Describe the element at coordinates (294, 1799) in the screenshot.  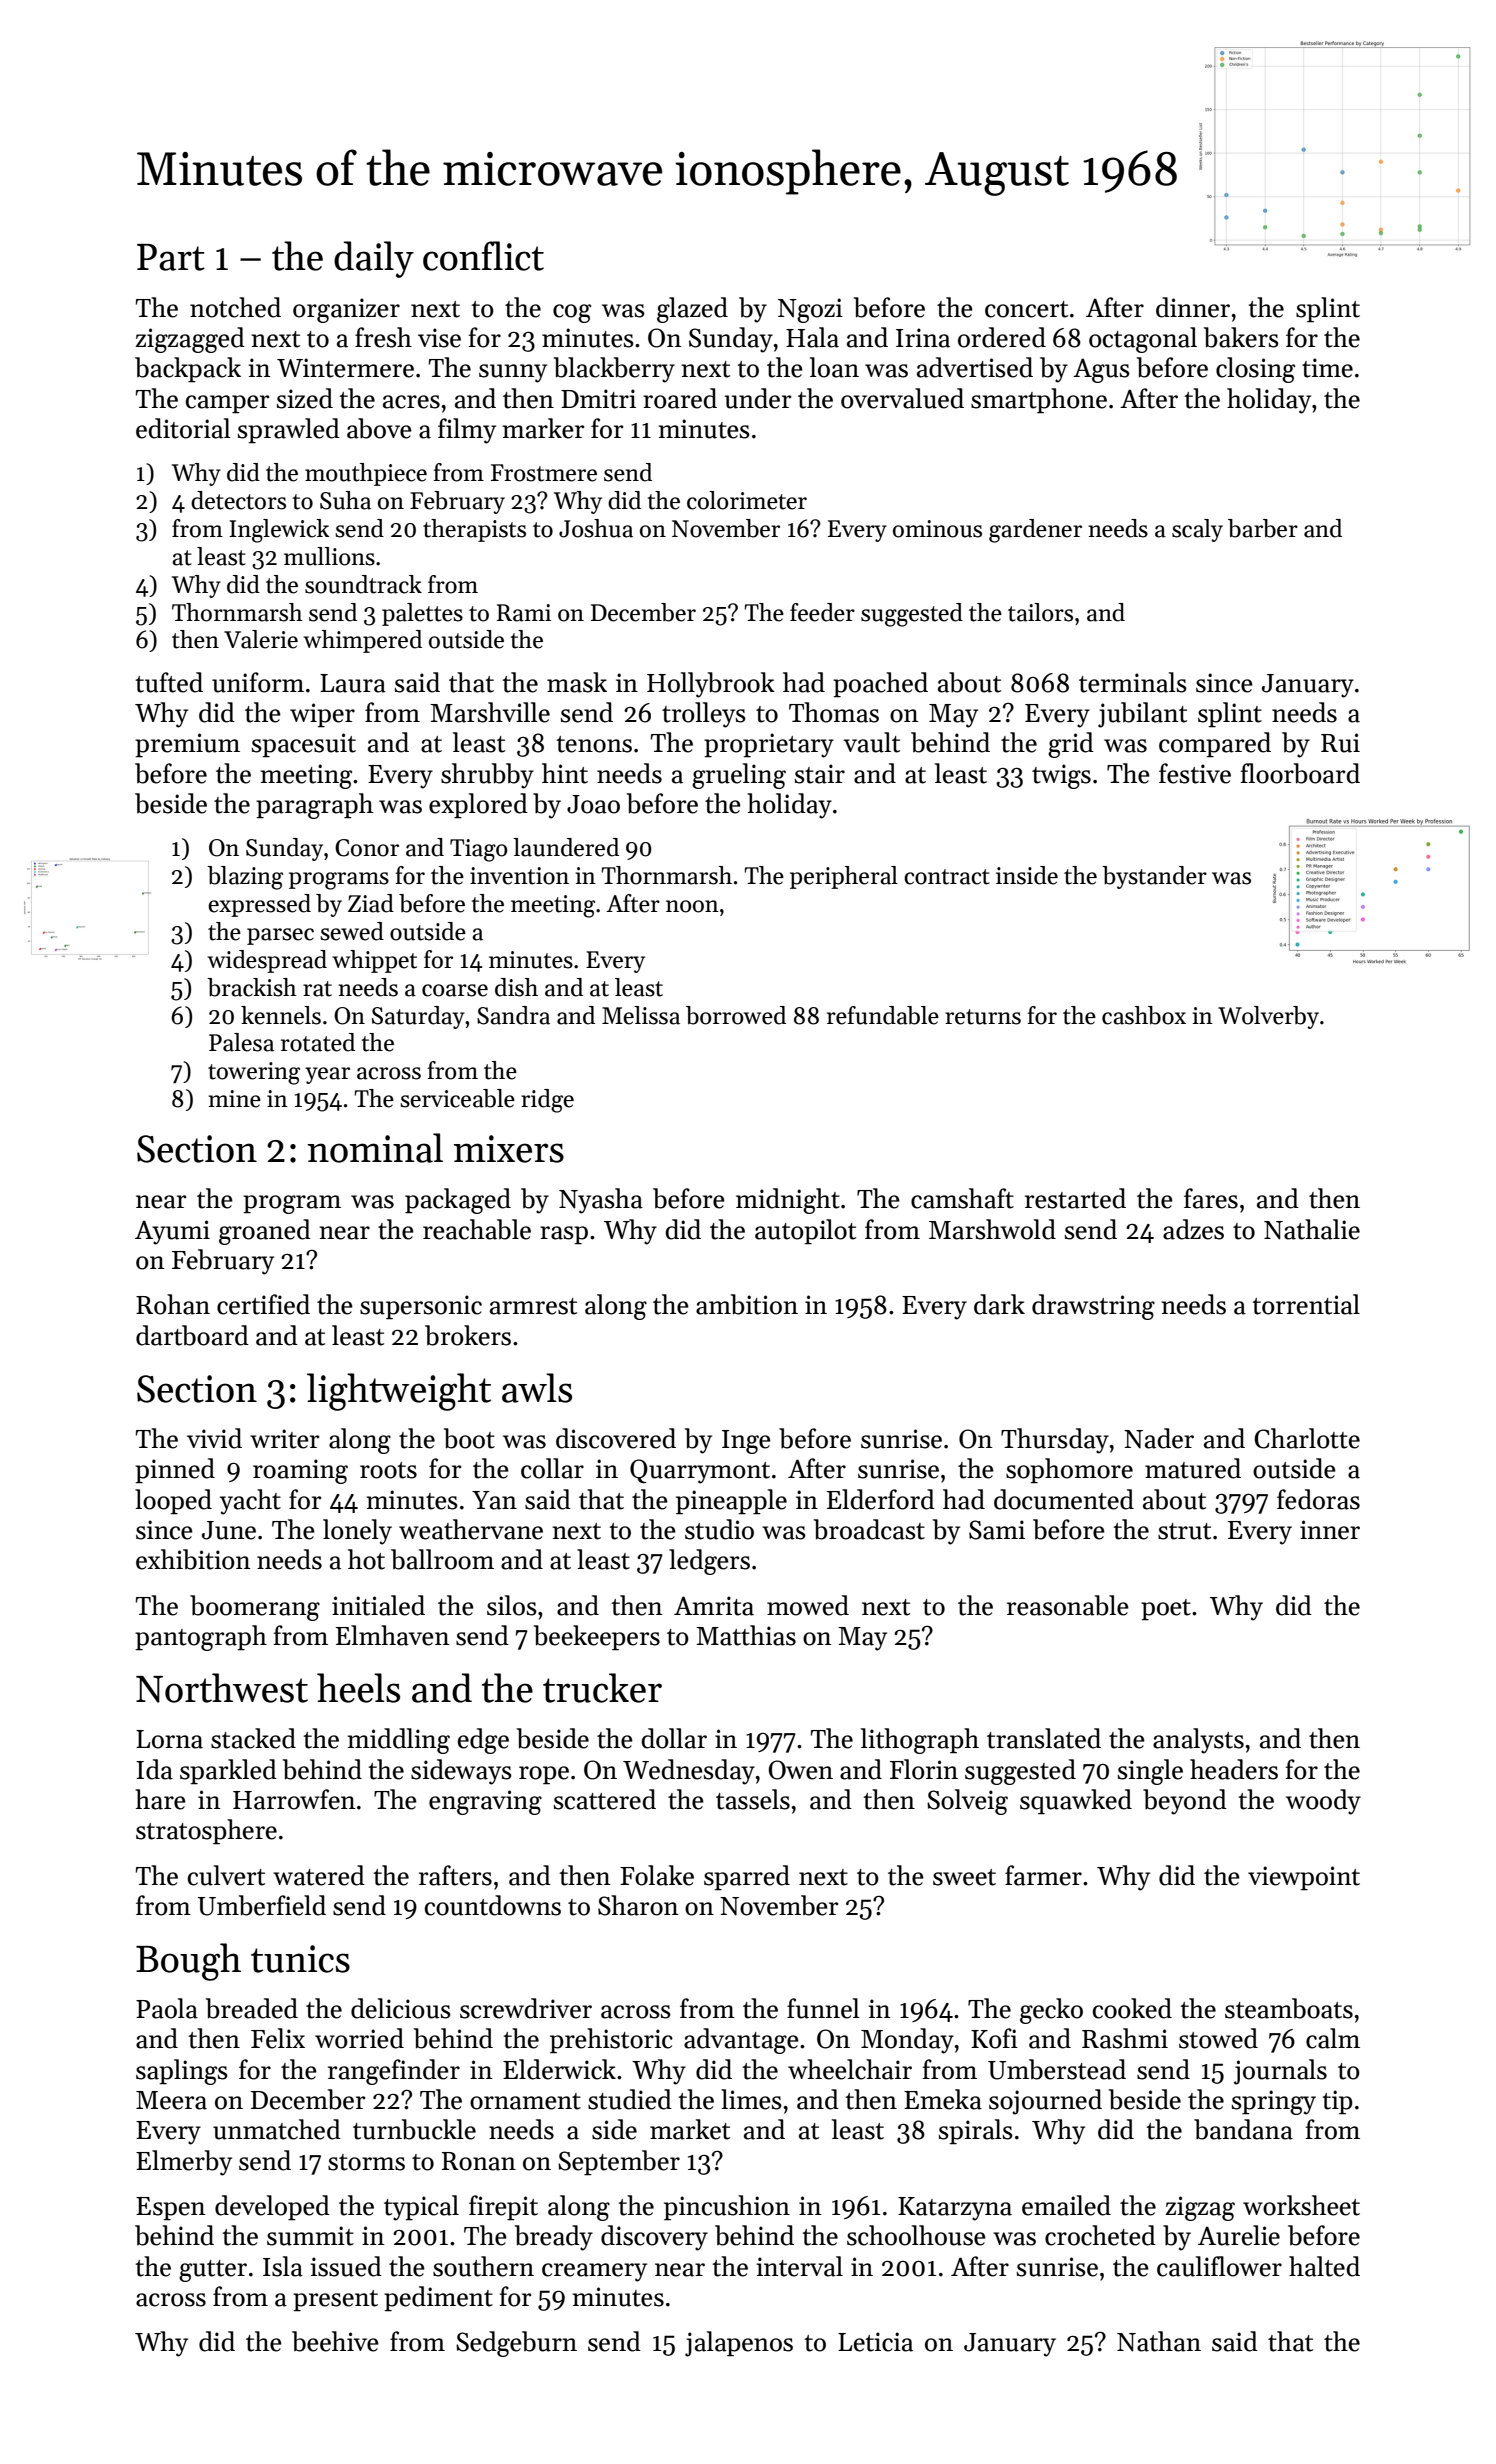
I see `Harrowfen` at that location.
